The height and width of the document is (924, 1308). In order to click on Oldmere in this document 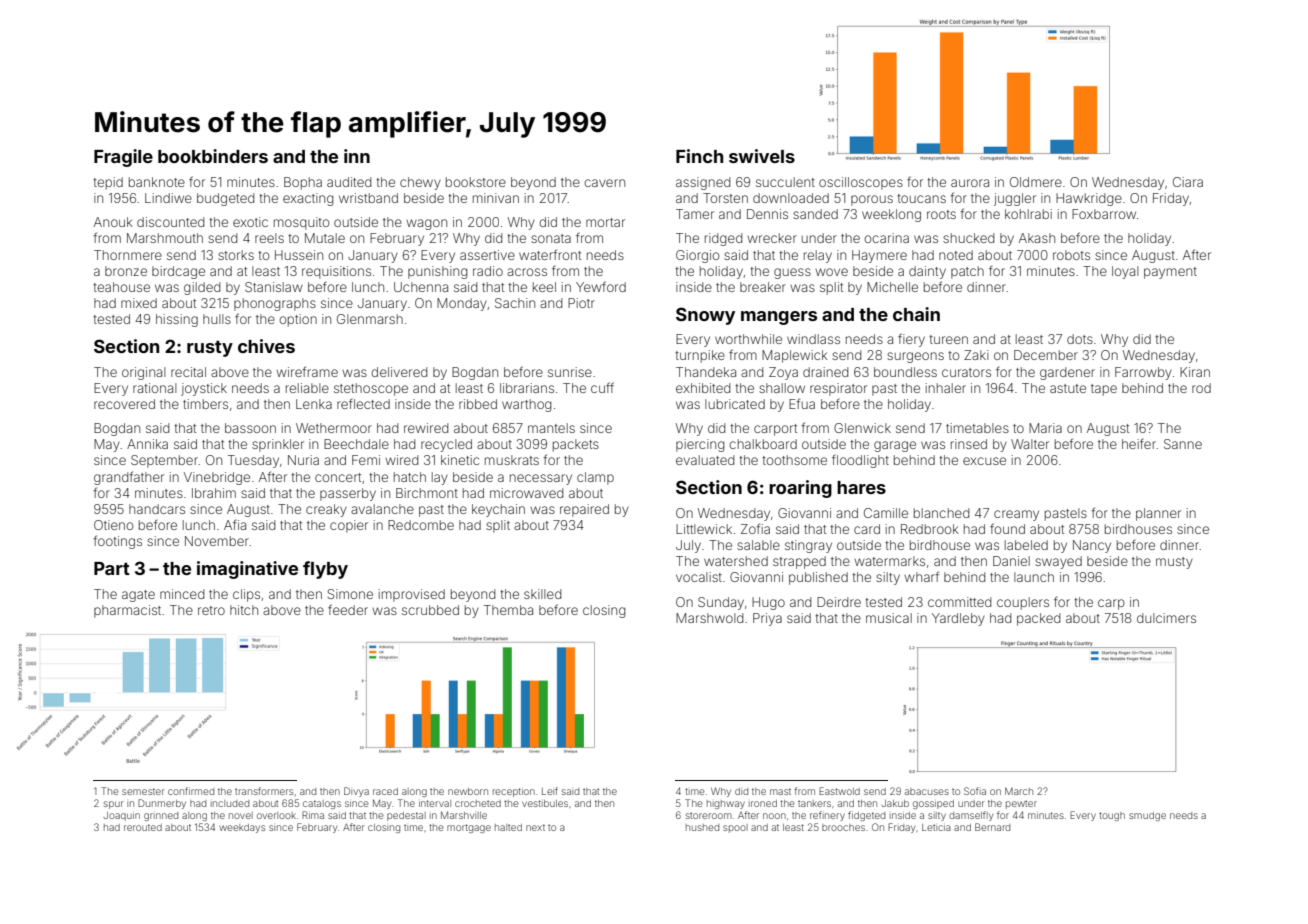, I will do `click(1036, 182)`.
